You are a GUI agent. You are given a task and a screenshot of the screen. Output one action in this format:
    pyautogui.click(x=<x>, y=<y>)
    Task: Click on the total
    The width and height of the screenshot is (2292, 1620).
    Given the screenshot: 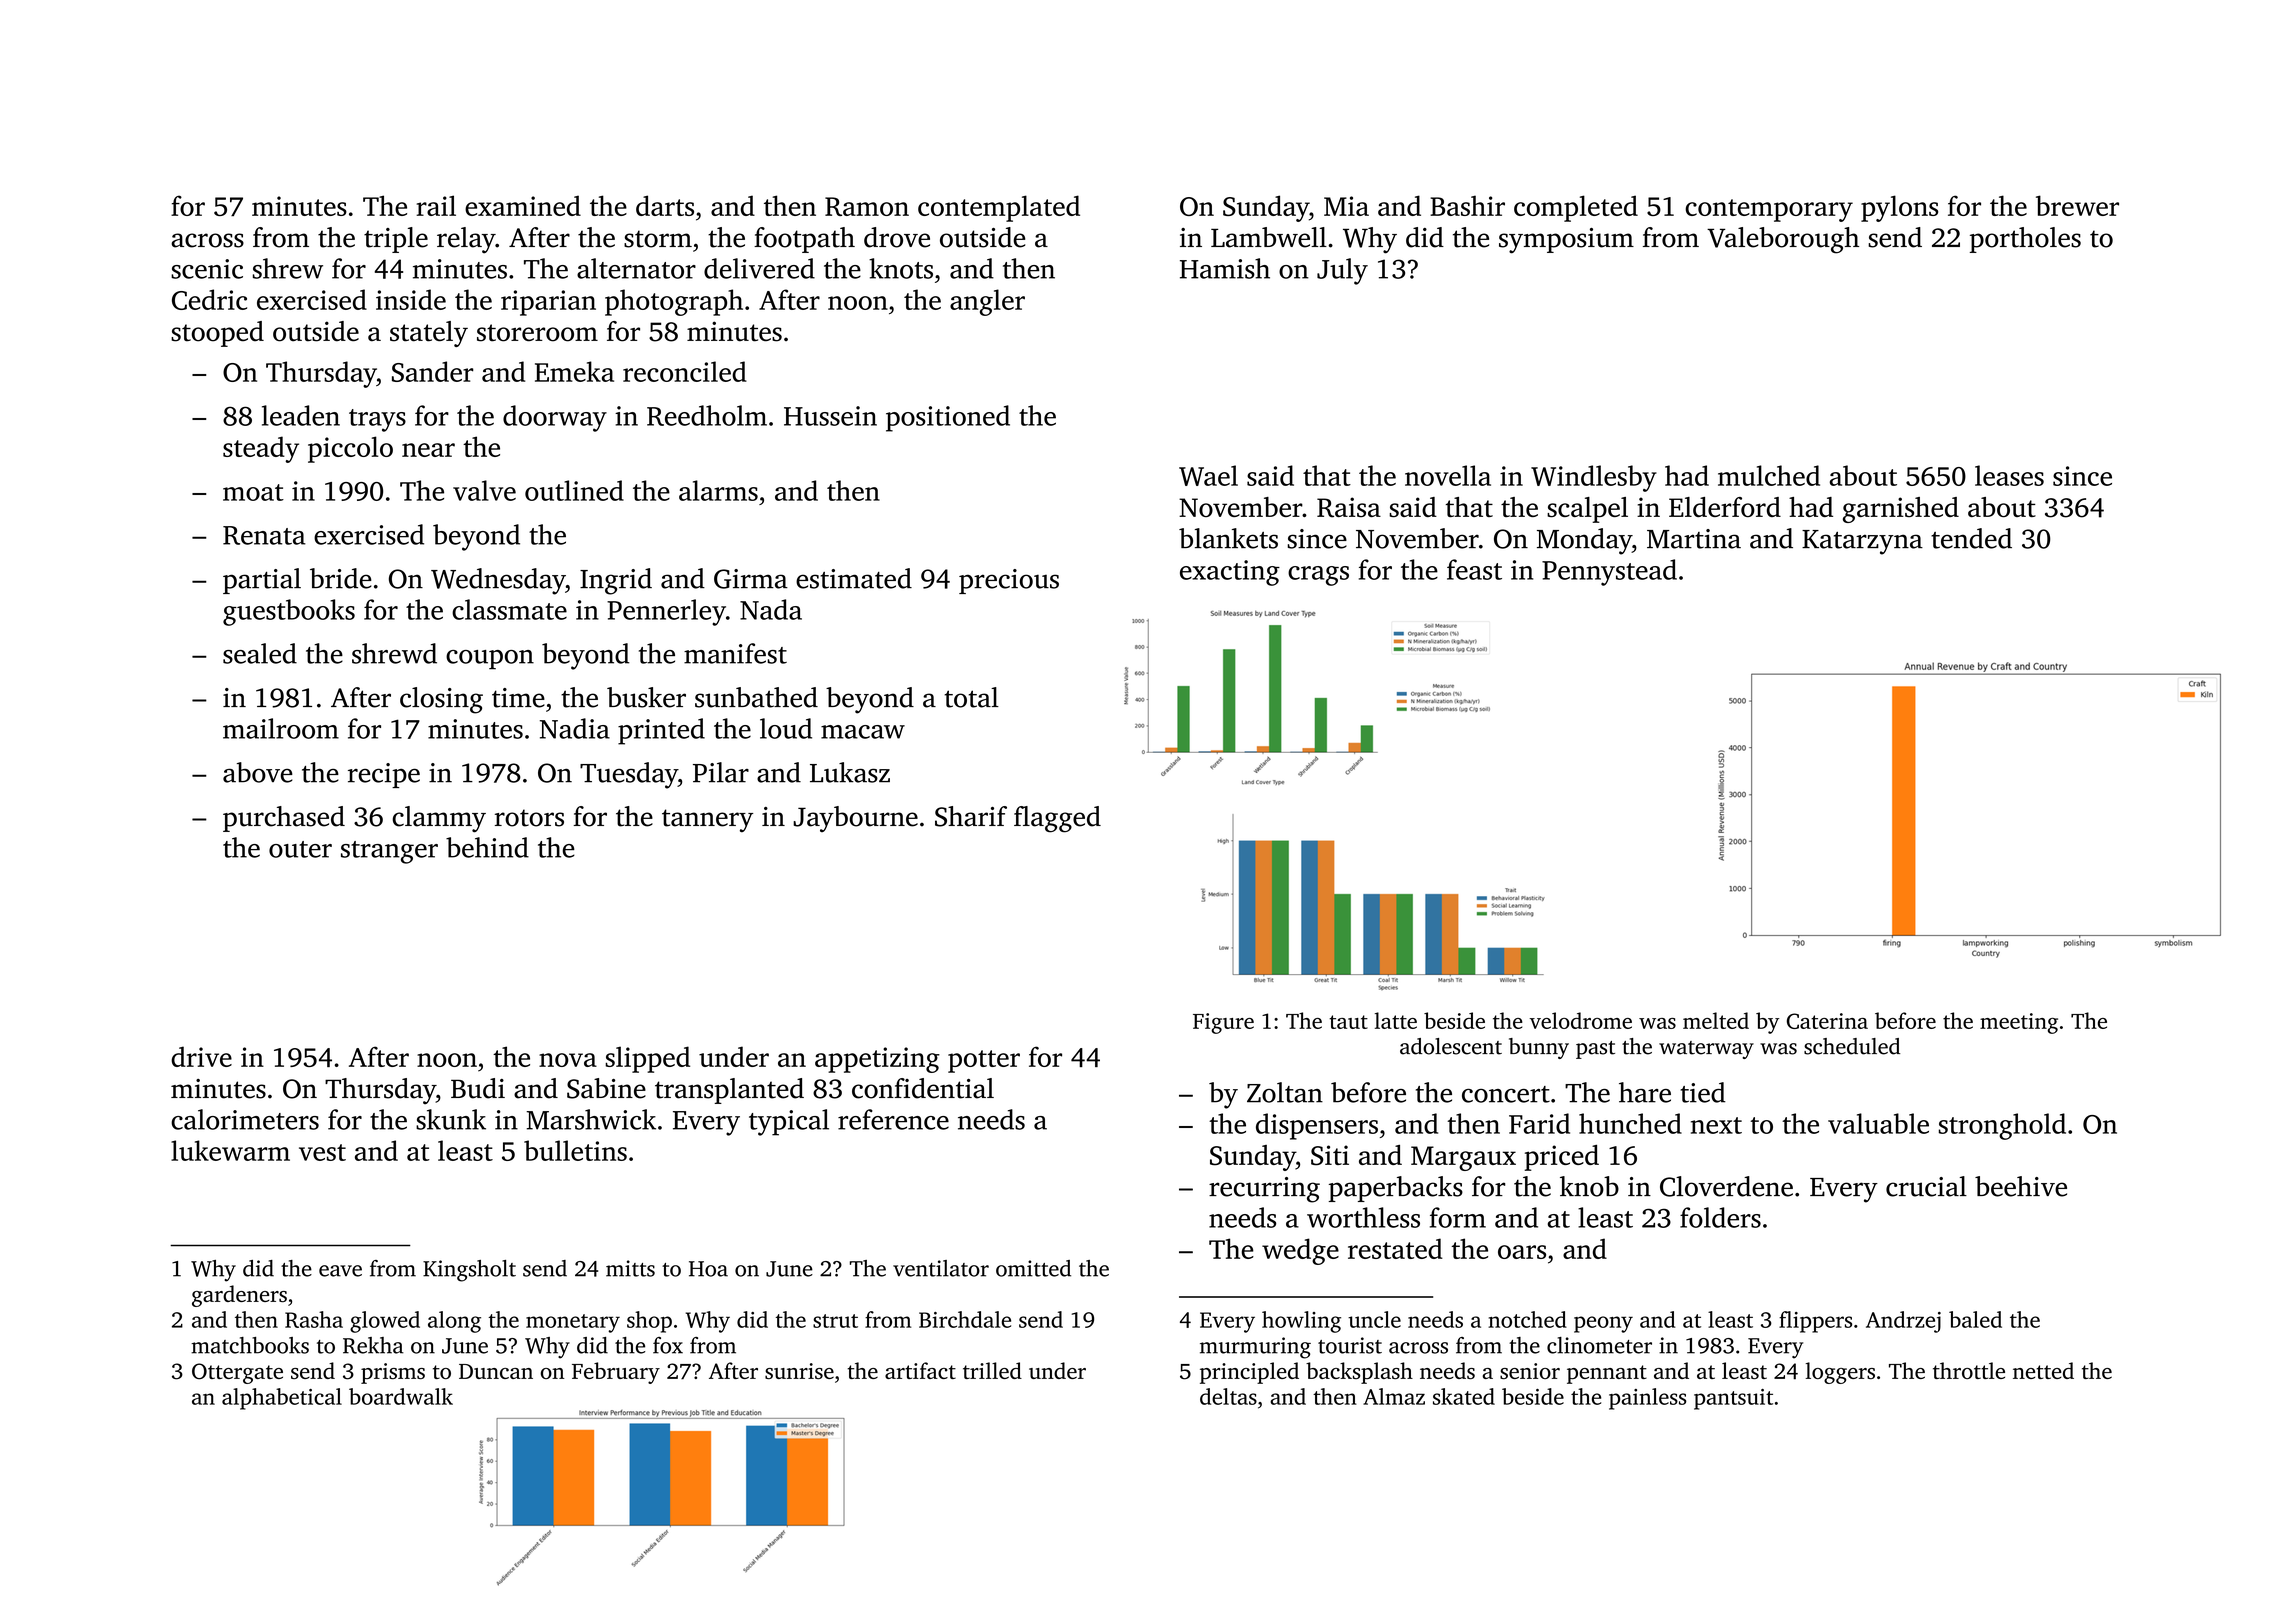 What is the action you would take?
    pyautogui.click(x=971, y=697)
